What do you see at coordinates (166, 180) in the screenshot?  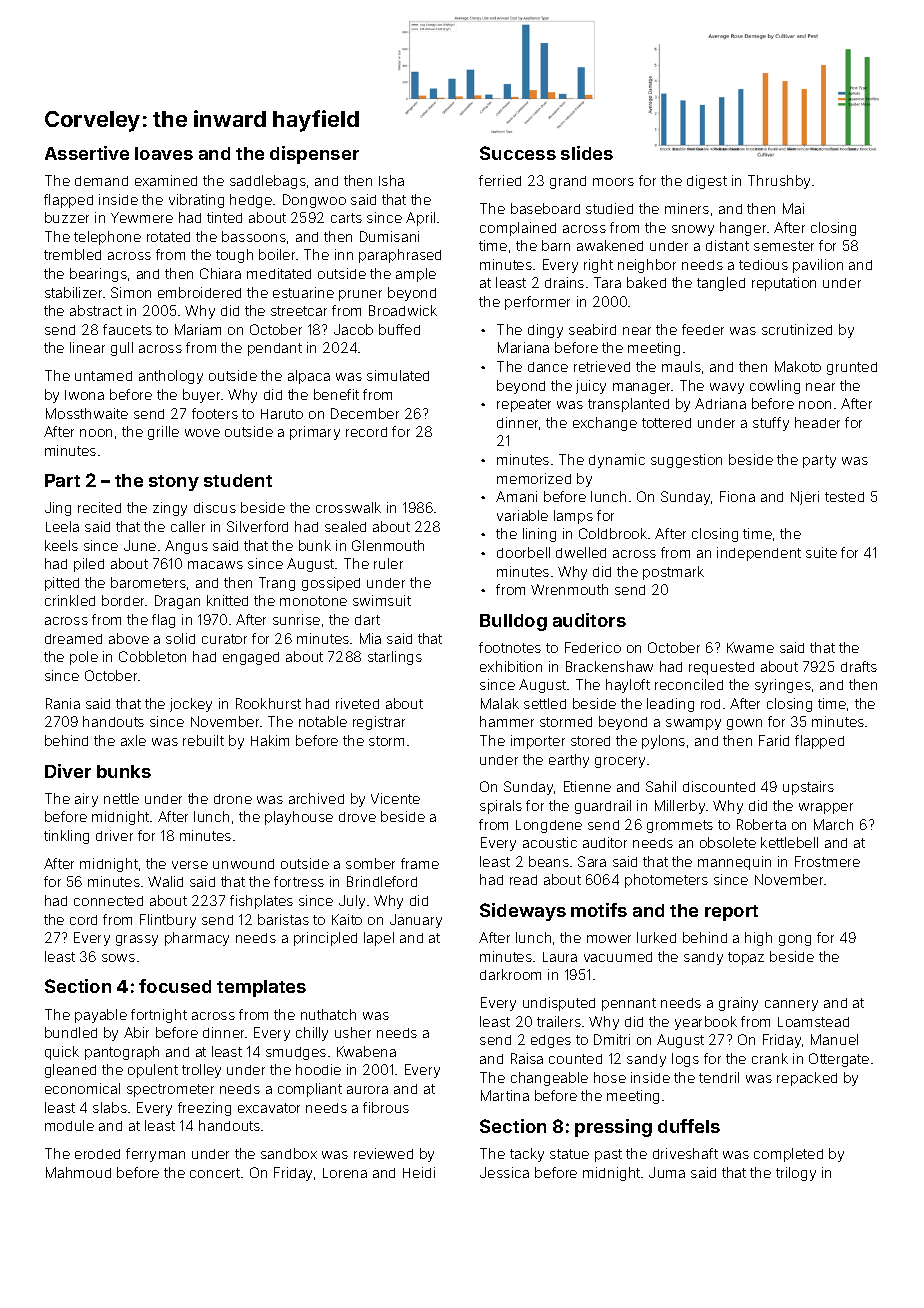 I see `examined` at bounding box center [166, 180].
